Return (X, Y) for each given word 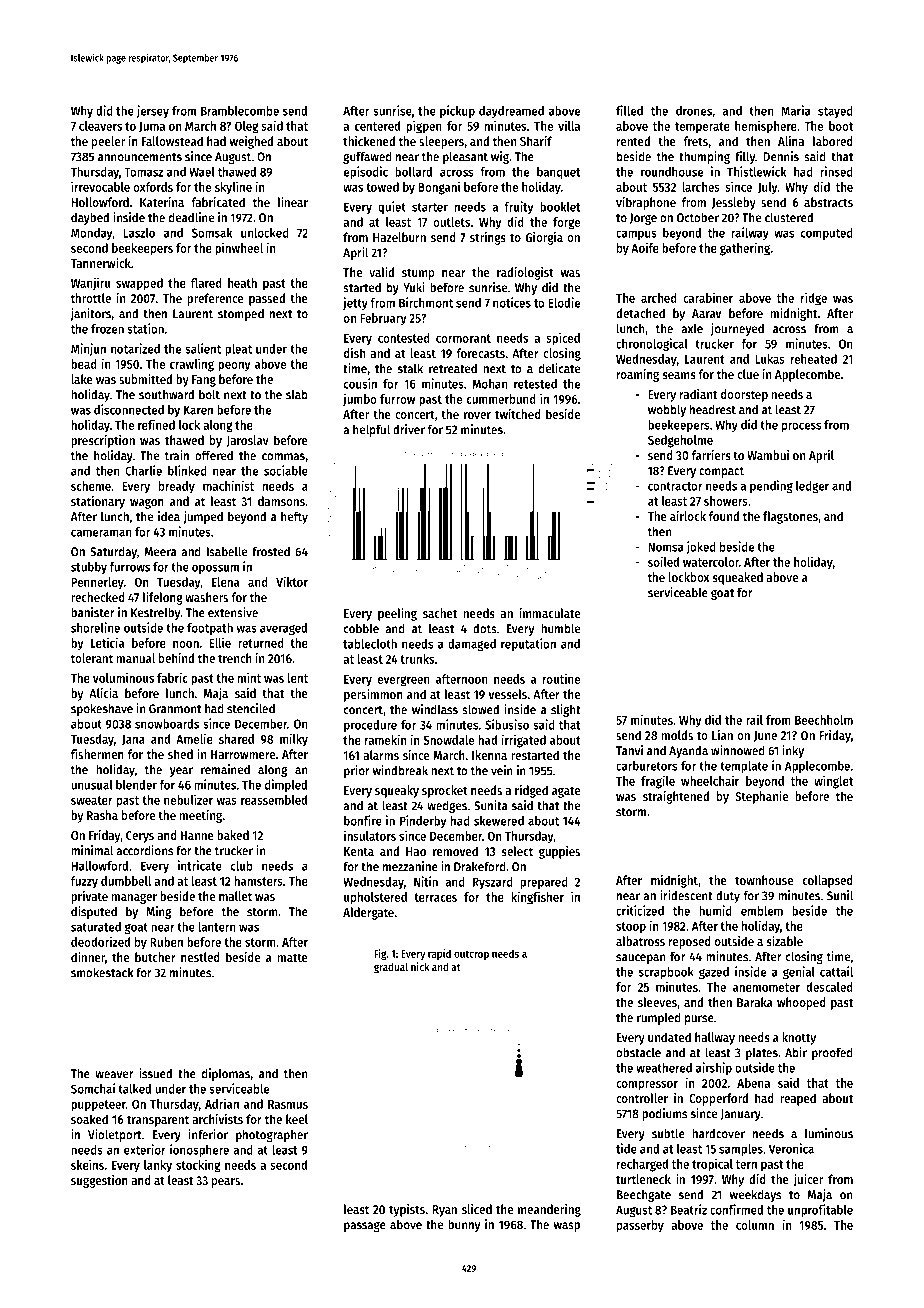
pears (226, 1183)
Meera (161, 552)
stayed (835, 112)
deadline (191, 217)
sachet (440, 613)
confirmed (736, 1209)
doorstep (744, 395)
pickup (457, 111)
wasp (567, 1227)
